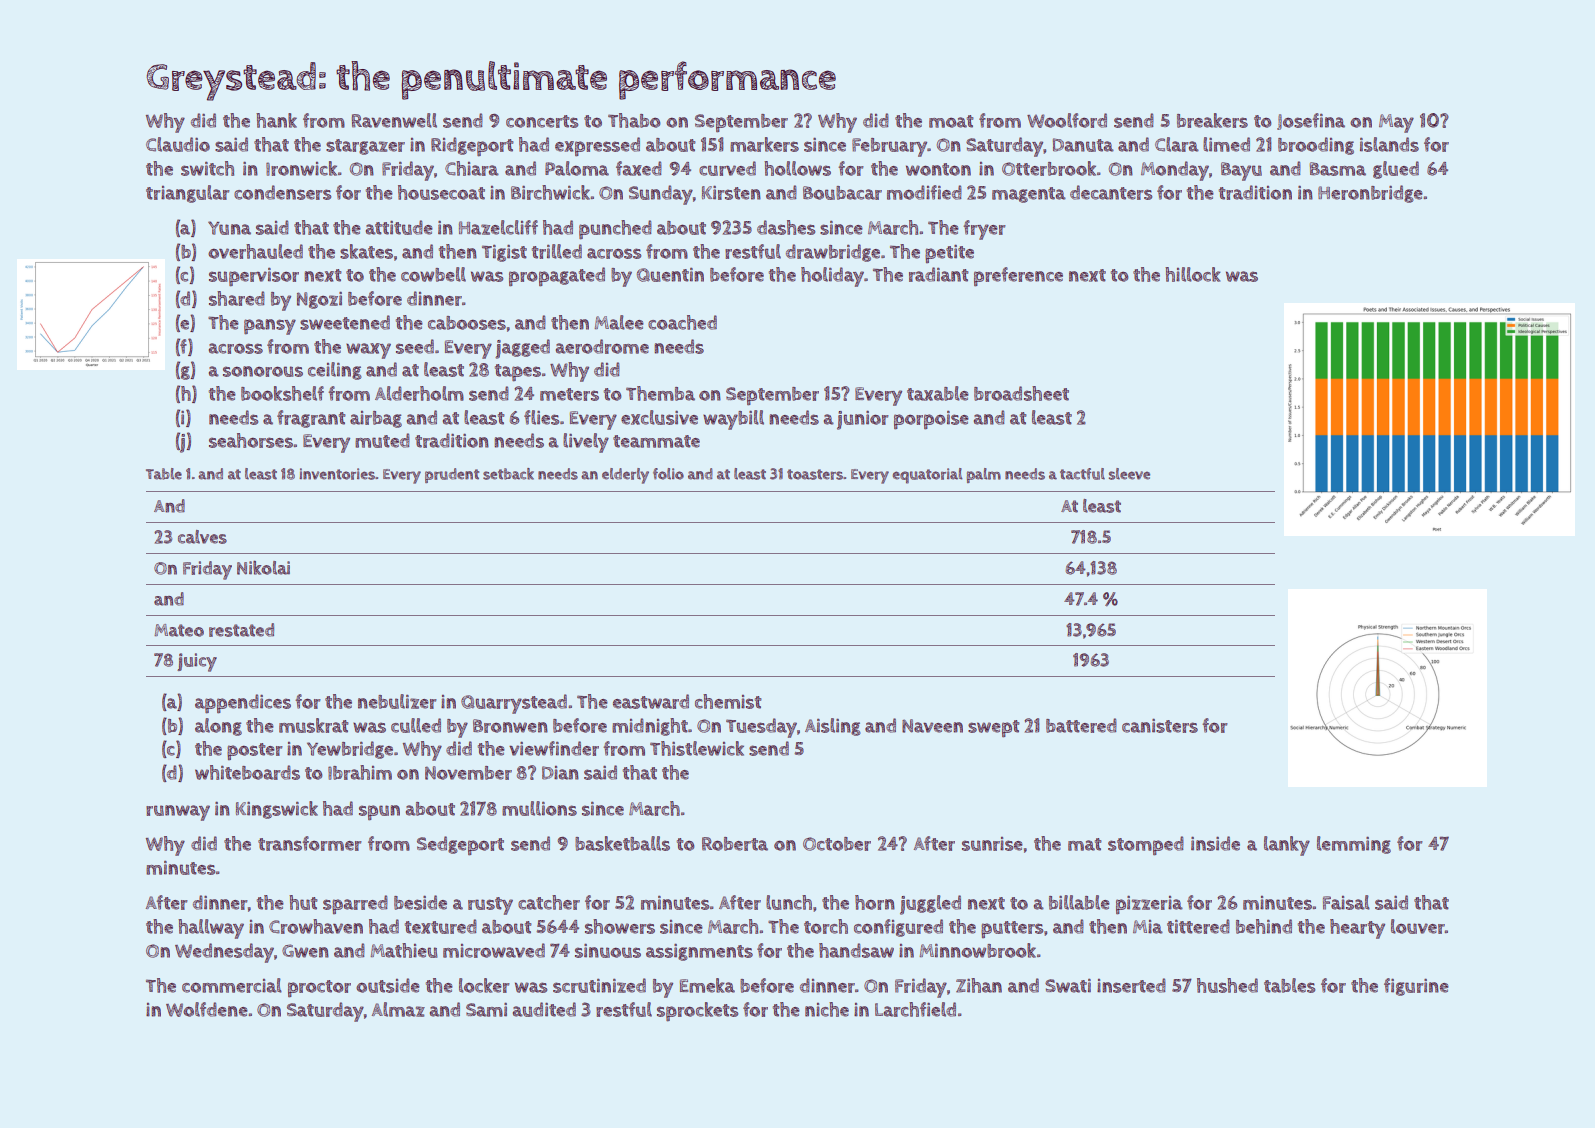 The height and width of the image is (1128, 1595). I want to click on canisters, so click(1160, 726).
